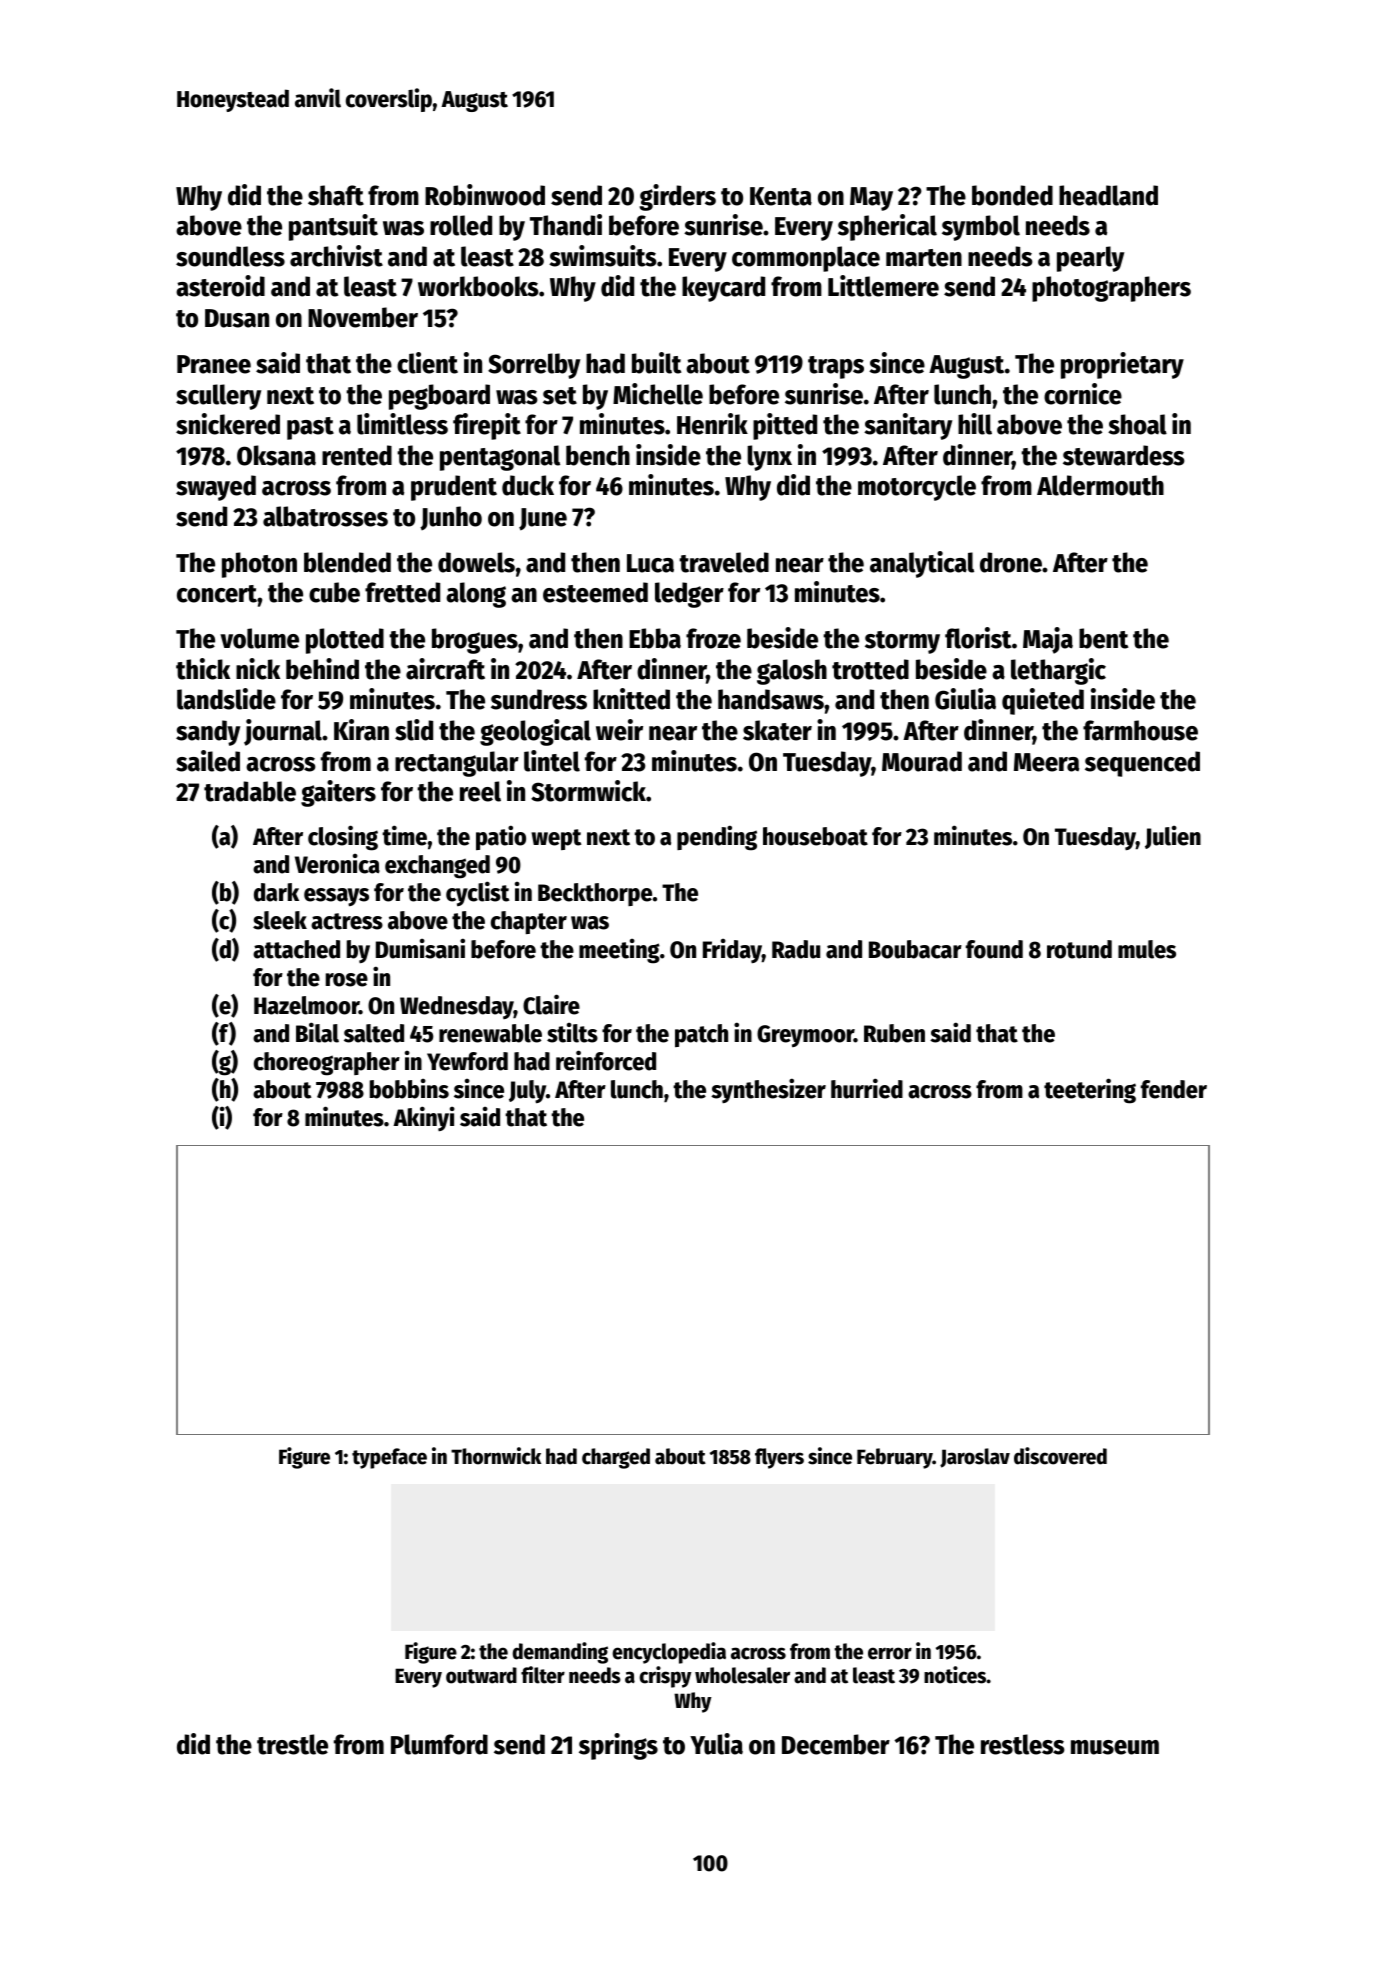 The image size is (1386, 1969). What do you see at coordinates (1108, 195) in the document?
I see `headland` at bounding box center [1108, 195].
